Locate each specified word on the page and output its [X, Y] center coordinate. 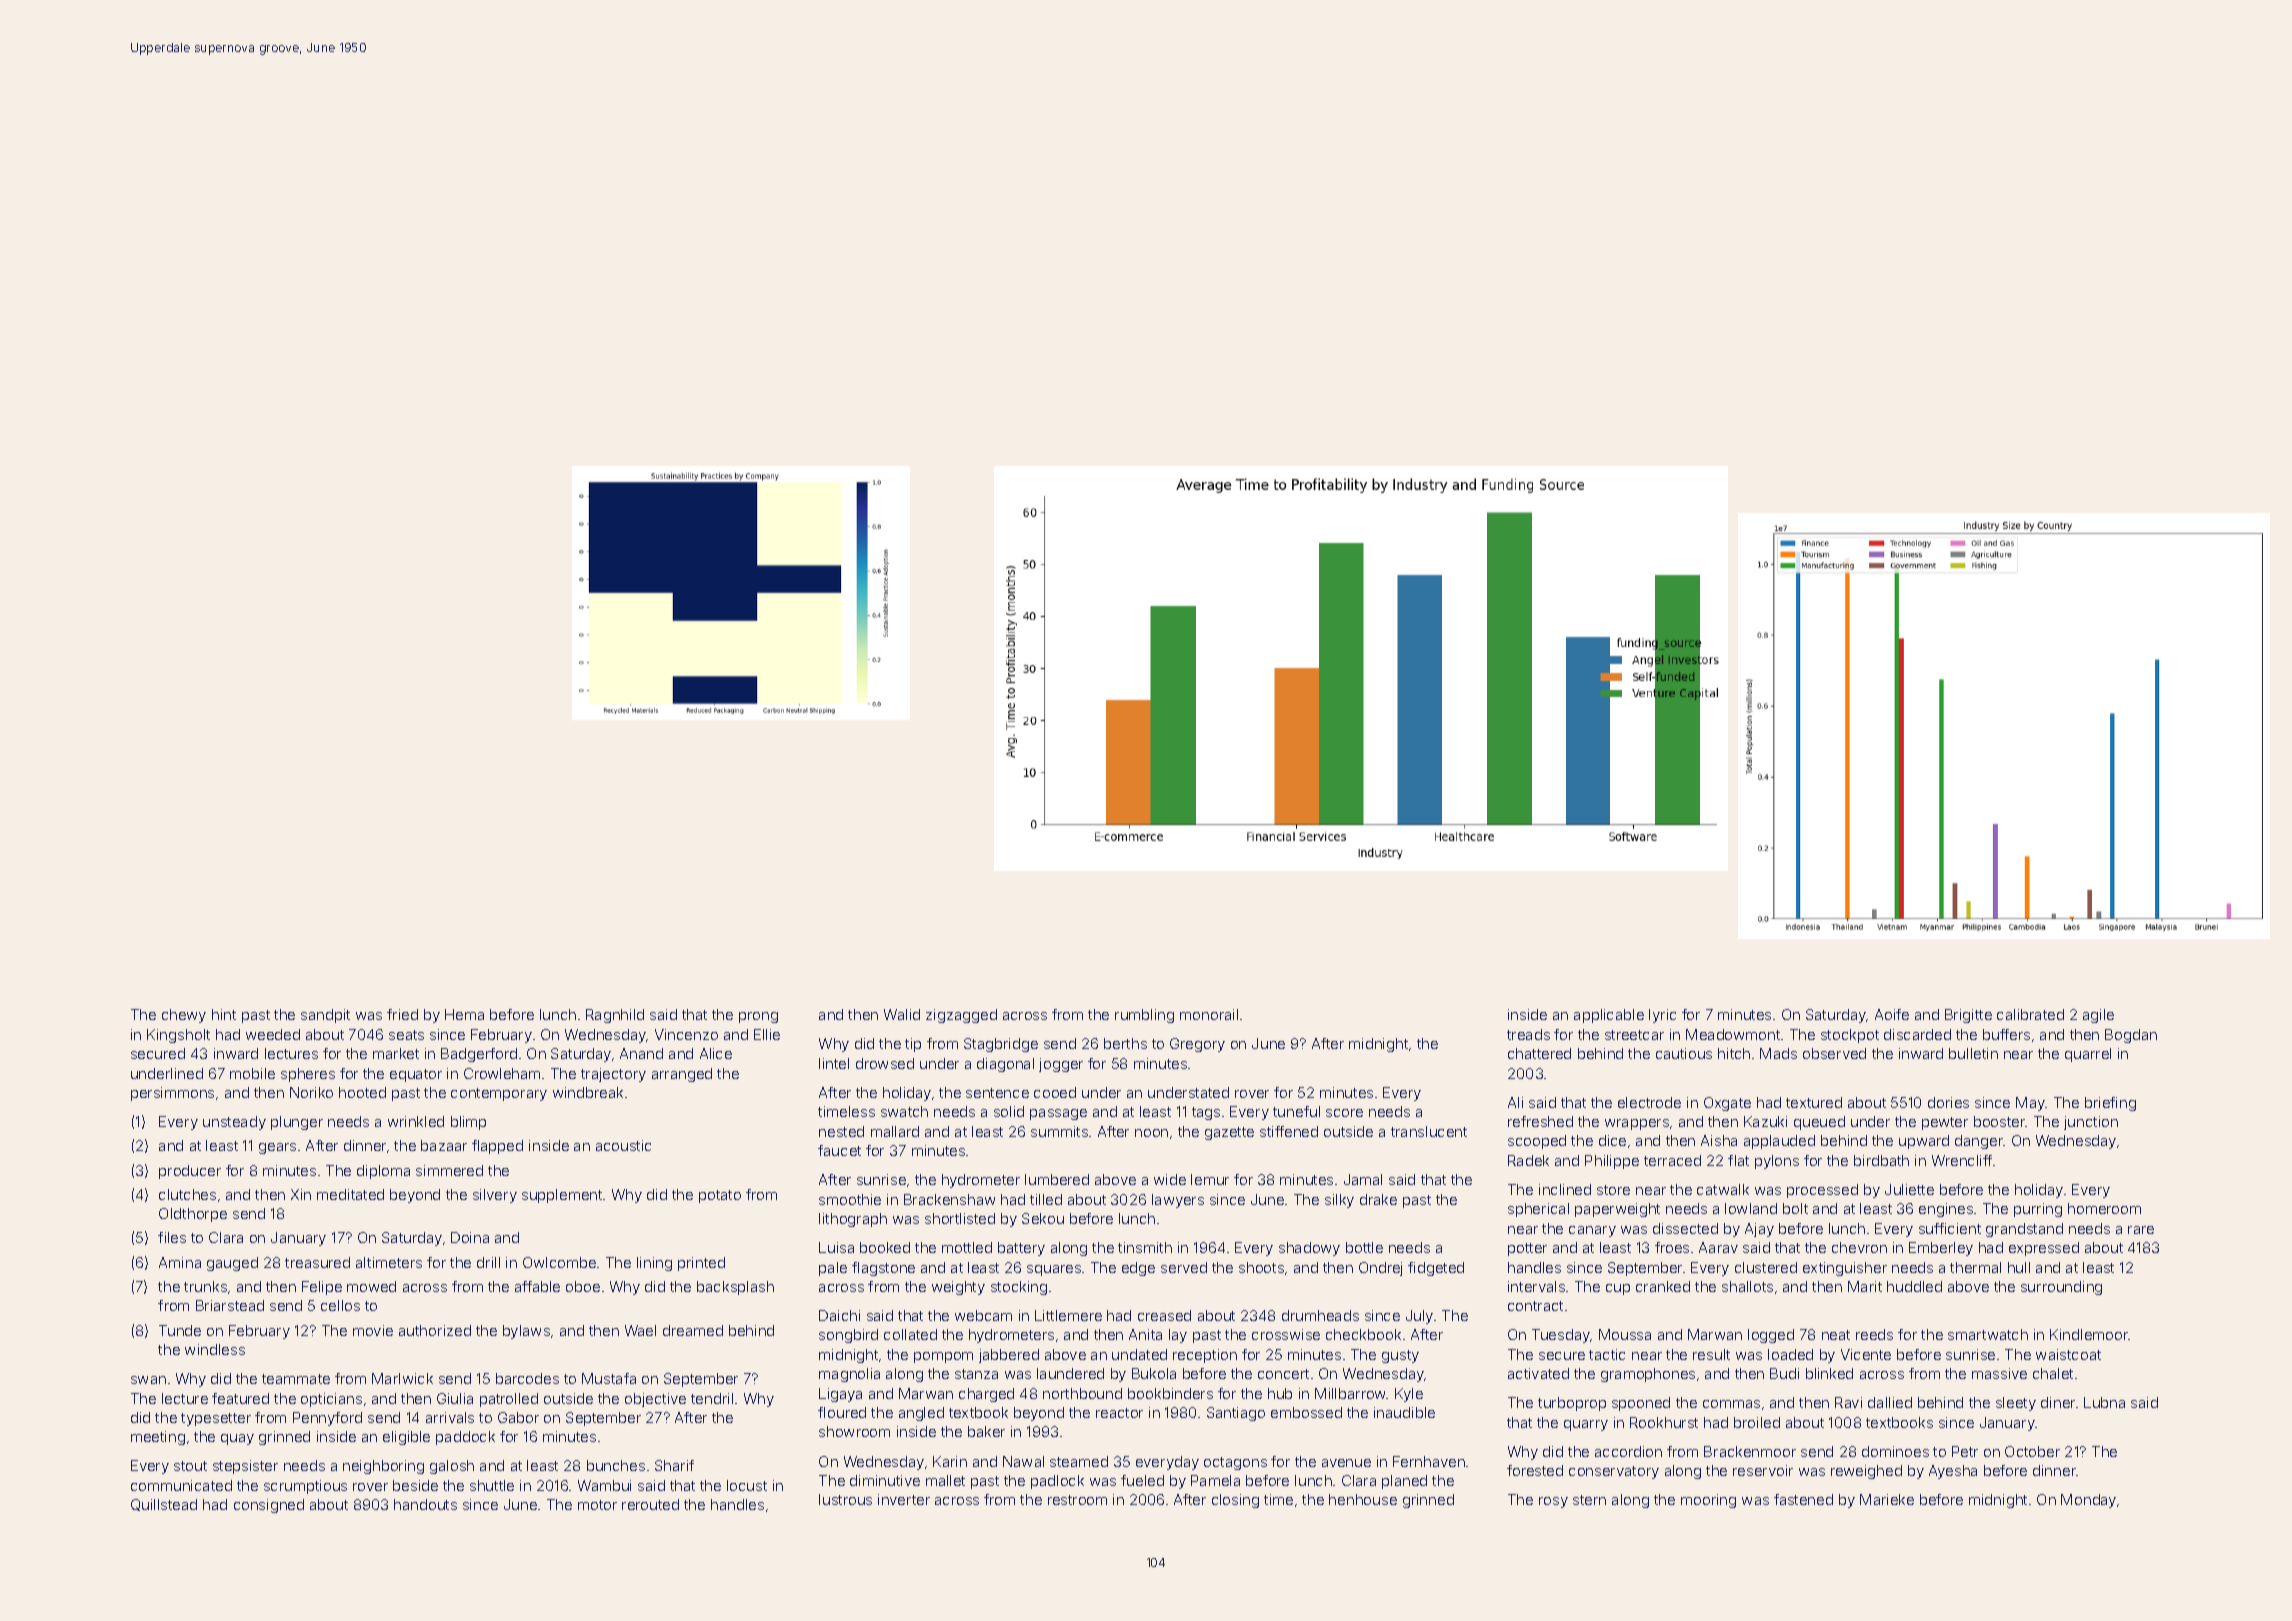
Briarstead [230, 1305]
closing [1235, 1501]
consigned [269, 1506]
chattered [1539, 1053]
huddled [1914, 1286]
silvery [495, 1196]
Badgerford [479, 1055]
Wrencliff [1962, 1160]
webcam [983, 1315]
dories [1948, 1102]
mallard [895, 1131]
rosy [1553, 1502]
